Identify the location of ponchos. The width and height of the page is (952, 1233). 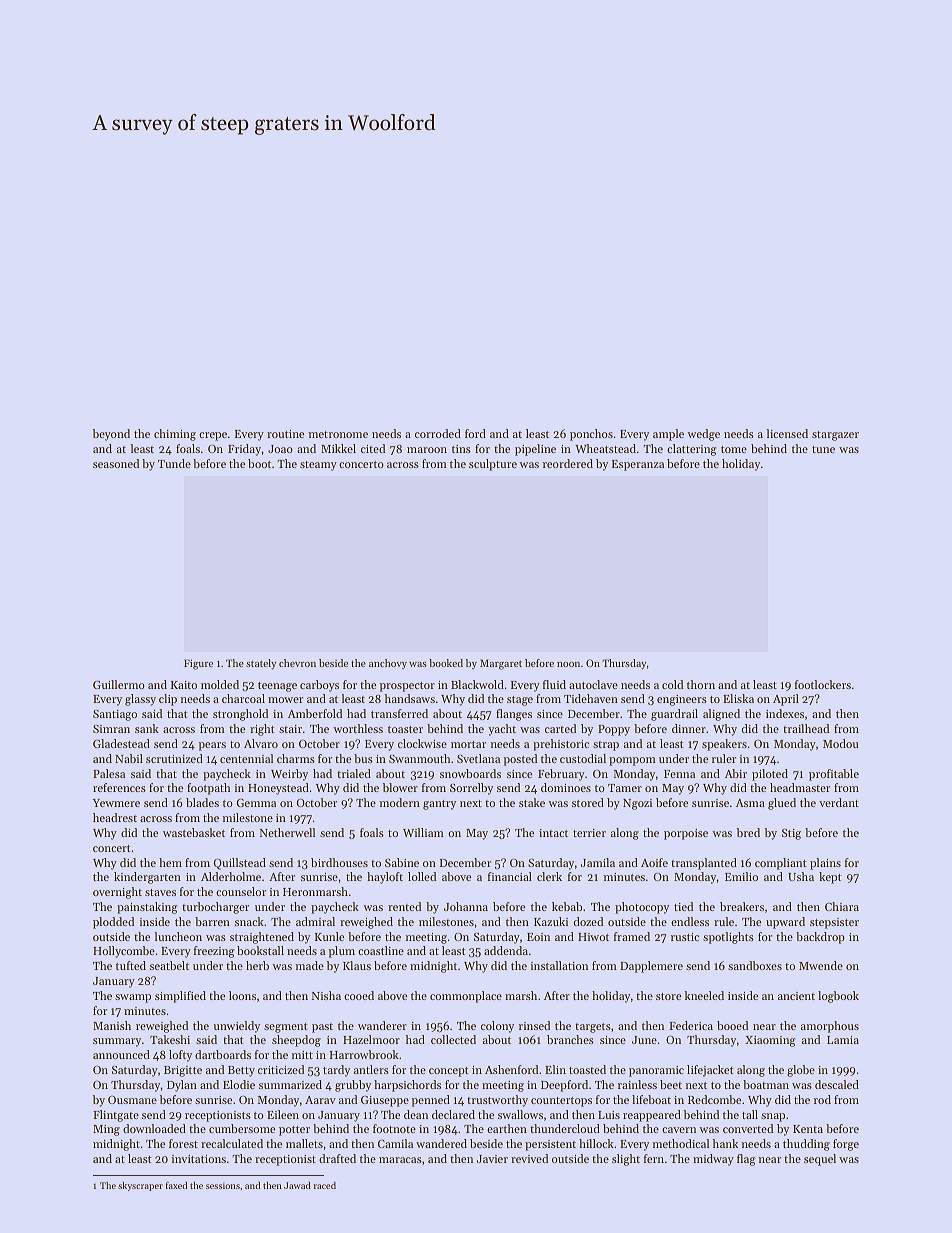
(591, 435).
